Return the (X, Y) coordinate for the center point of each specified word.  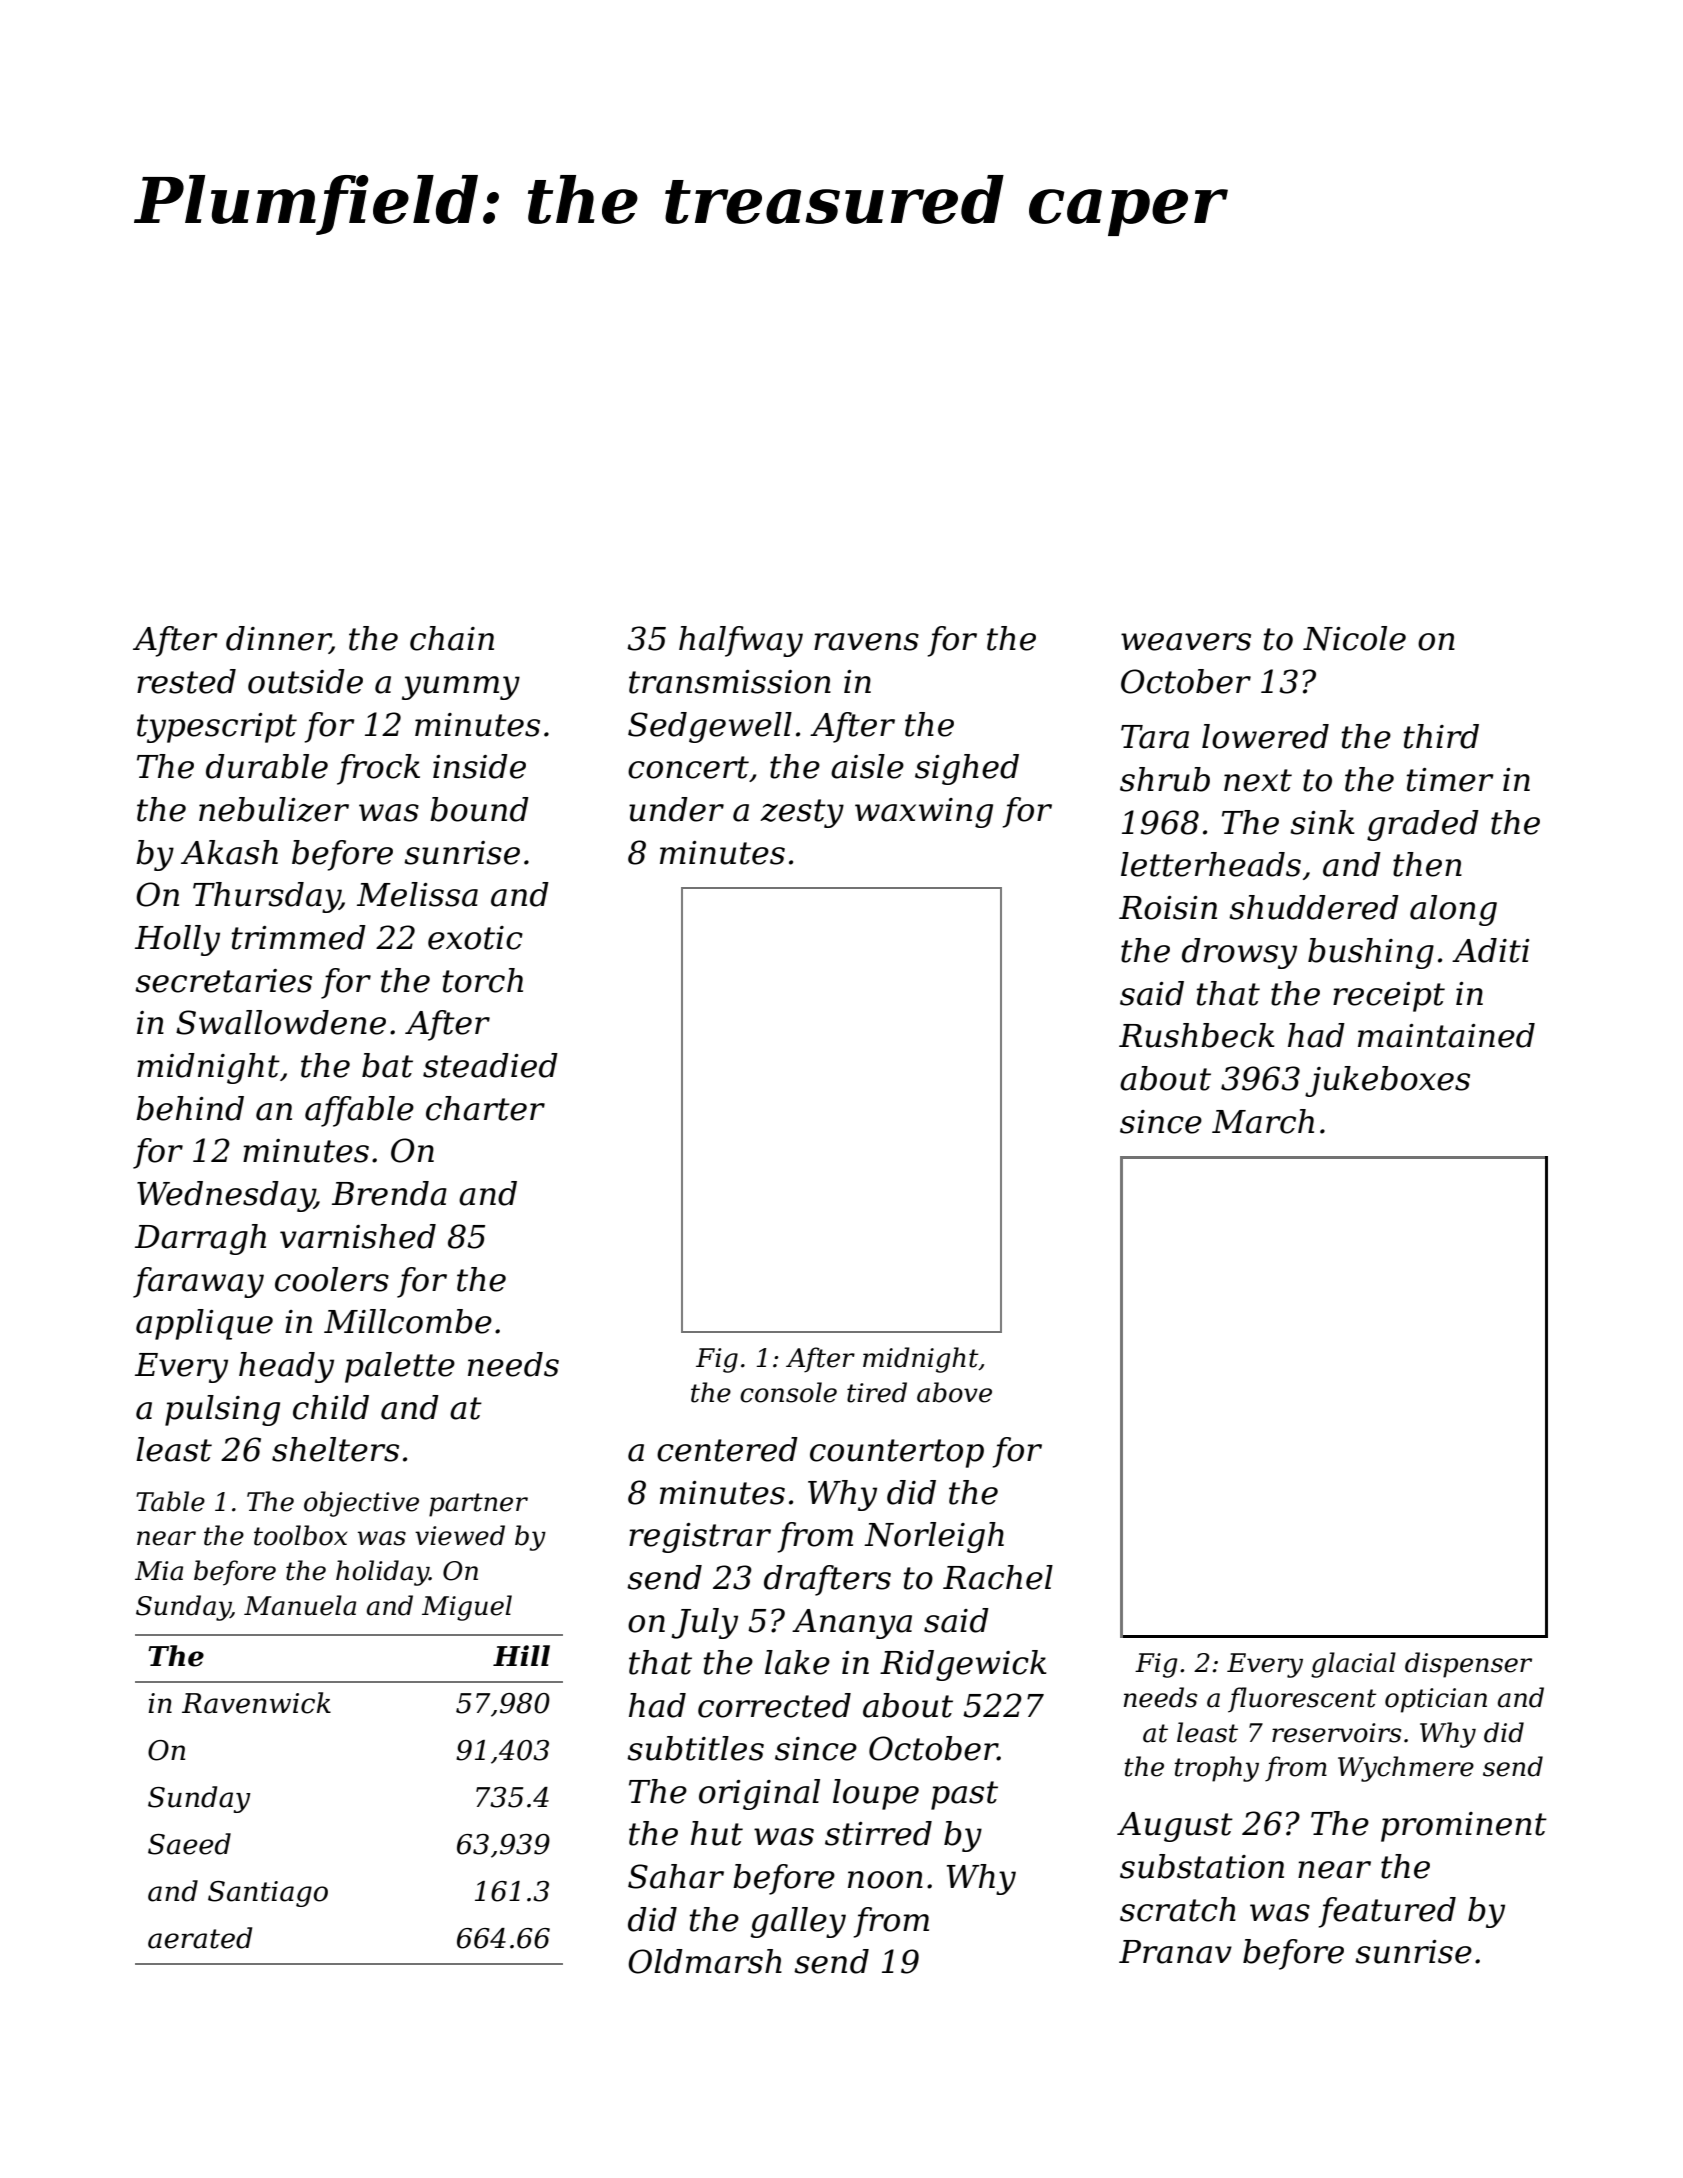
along (1453, 910)
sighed (967, 769)
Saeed (189, 1844)
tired (877, 1392)
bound (479, 809)
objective (361, 1504)
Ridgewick (963, 1665)
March (1263, 1121)
